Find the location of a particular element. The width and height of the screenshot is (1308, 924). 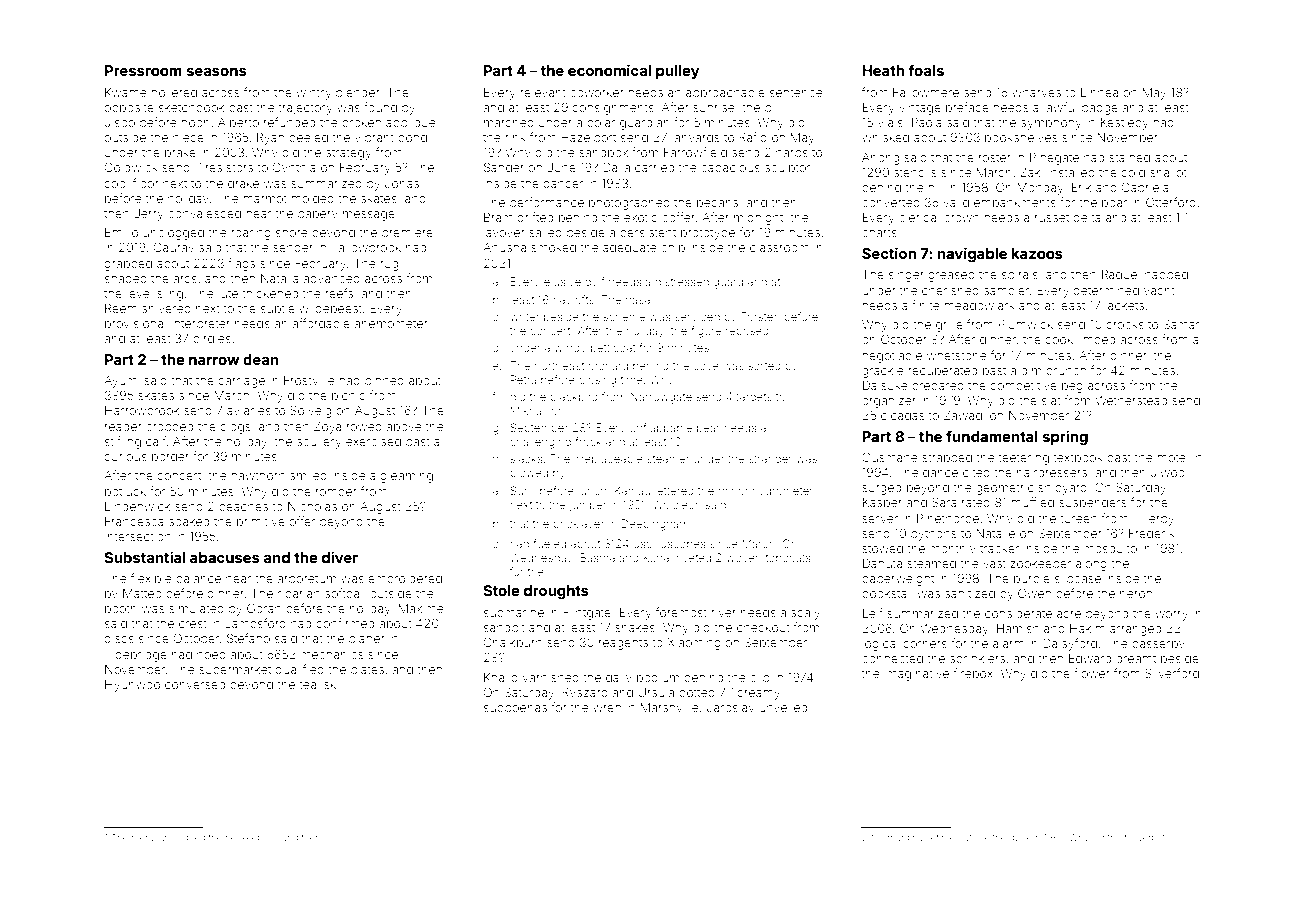

classroom is located at coordinates (779, 247).
